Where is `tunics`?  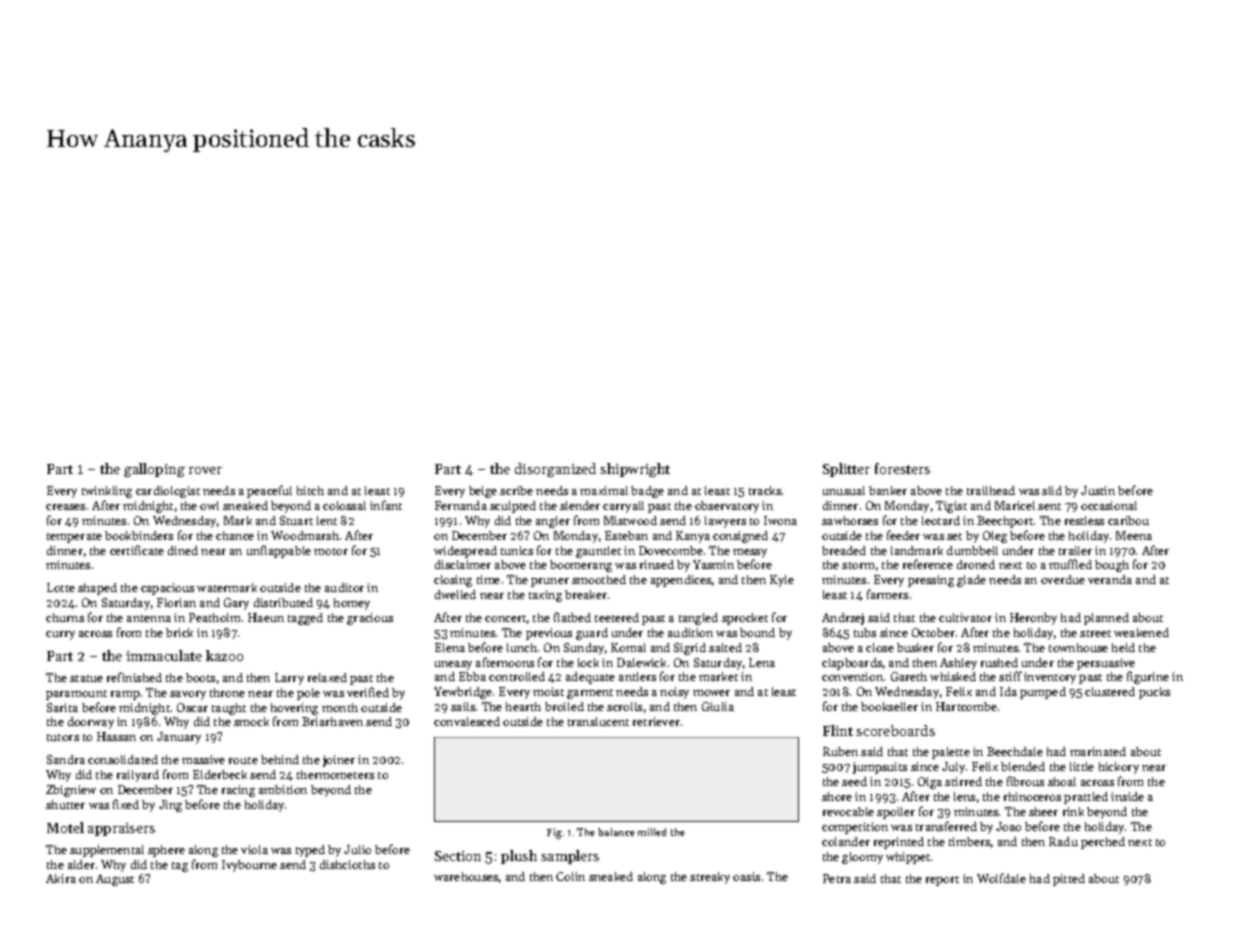
tunics is located at coordinates (517, 550).
